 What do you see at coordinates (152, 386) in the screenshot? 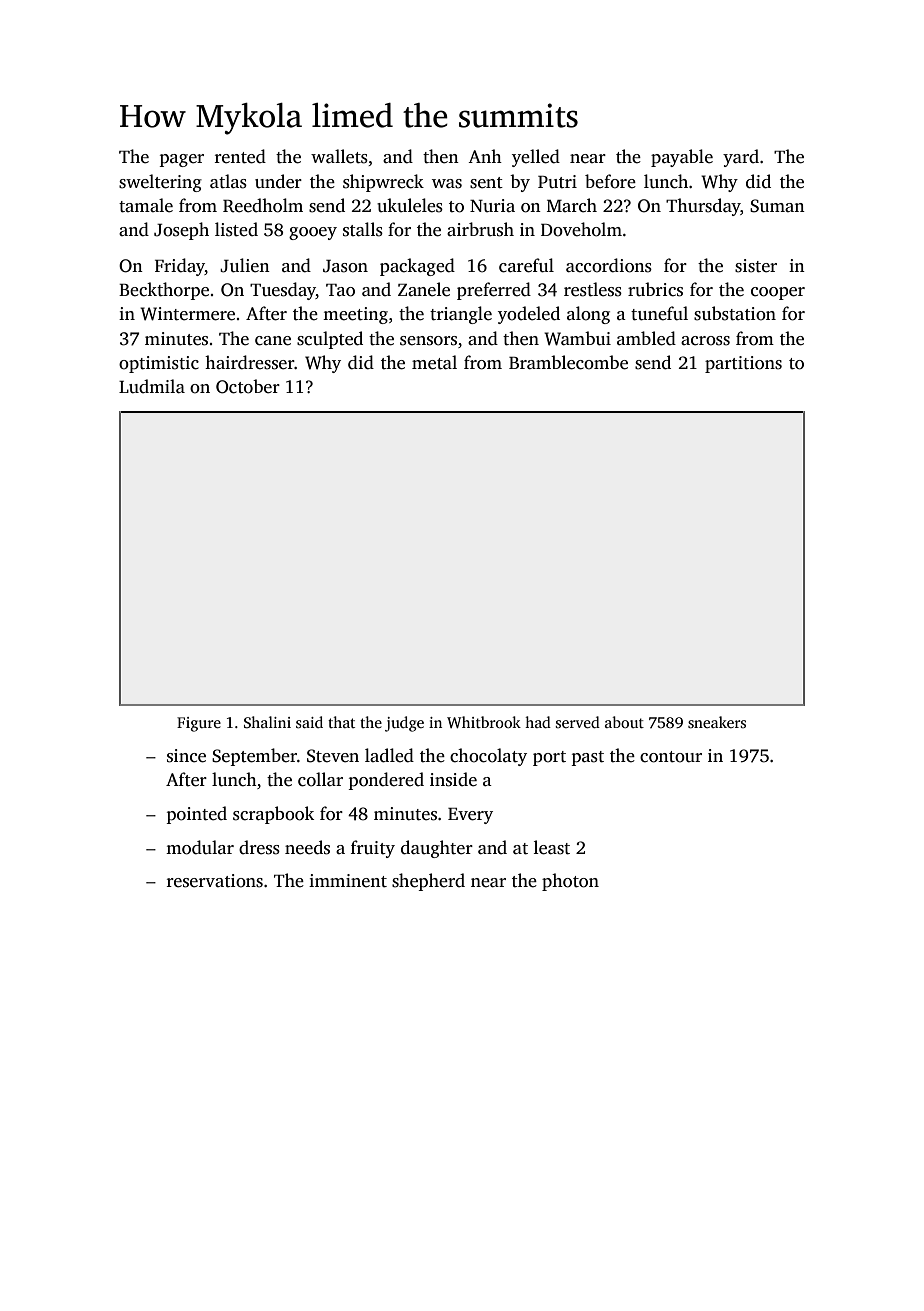
I see `Ludmila` at bounding box center [152, 386].
